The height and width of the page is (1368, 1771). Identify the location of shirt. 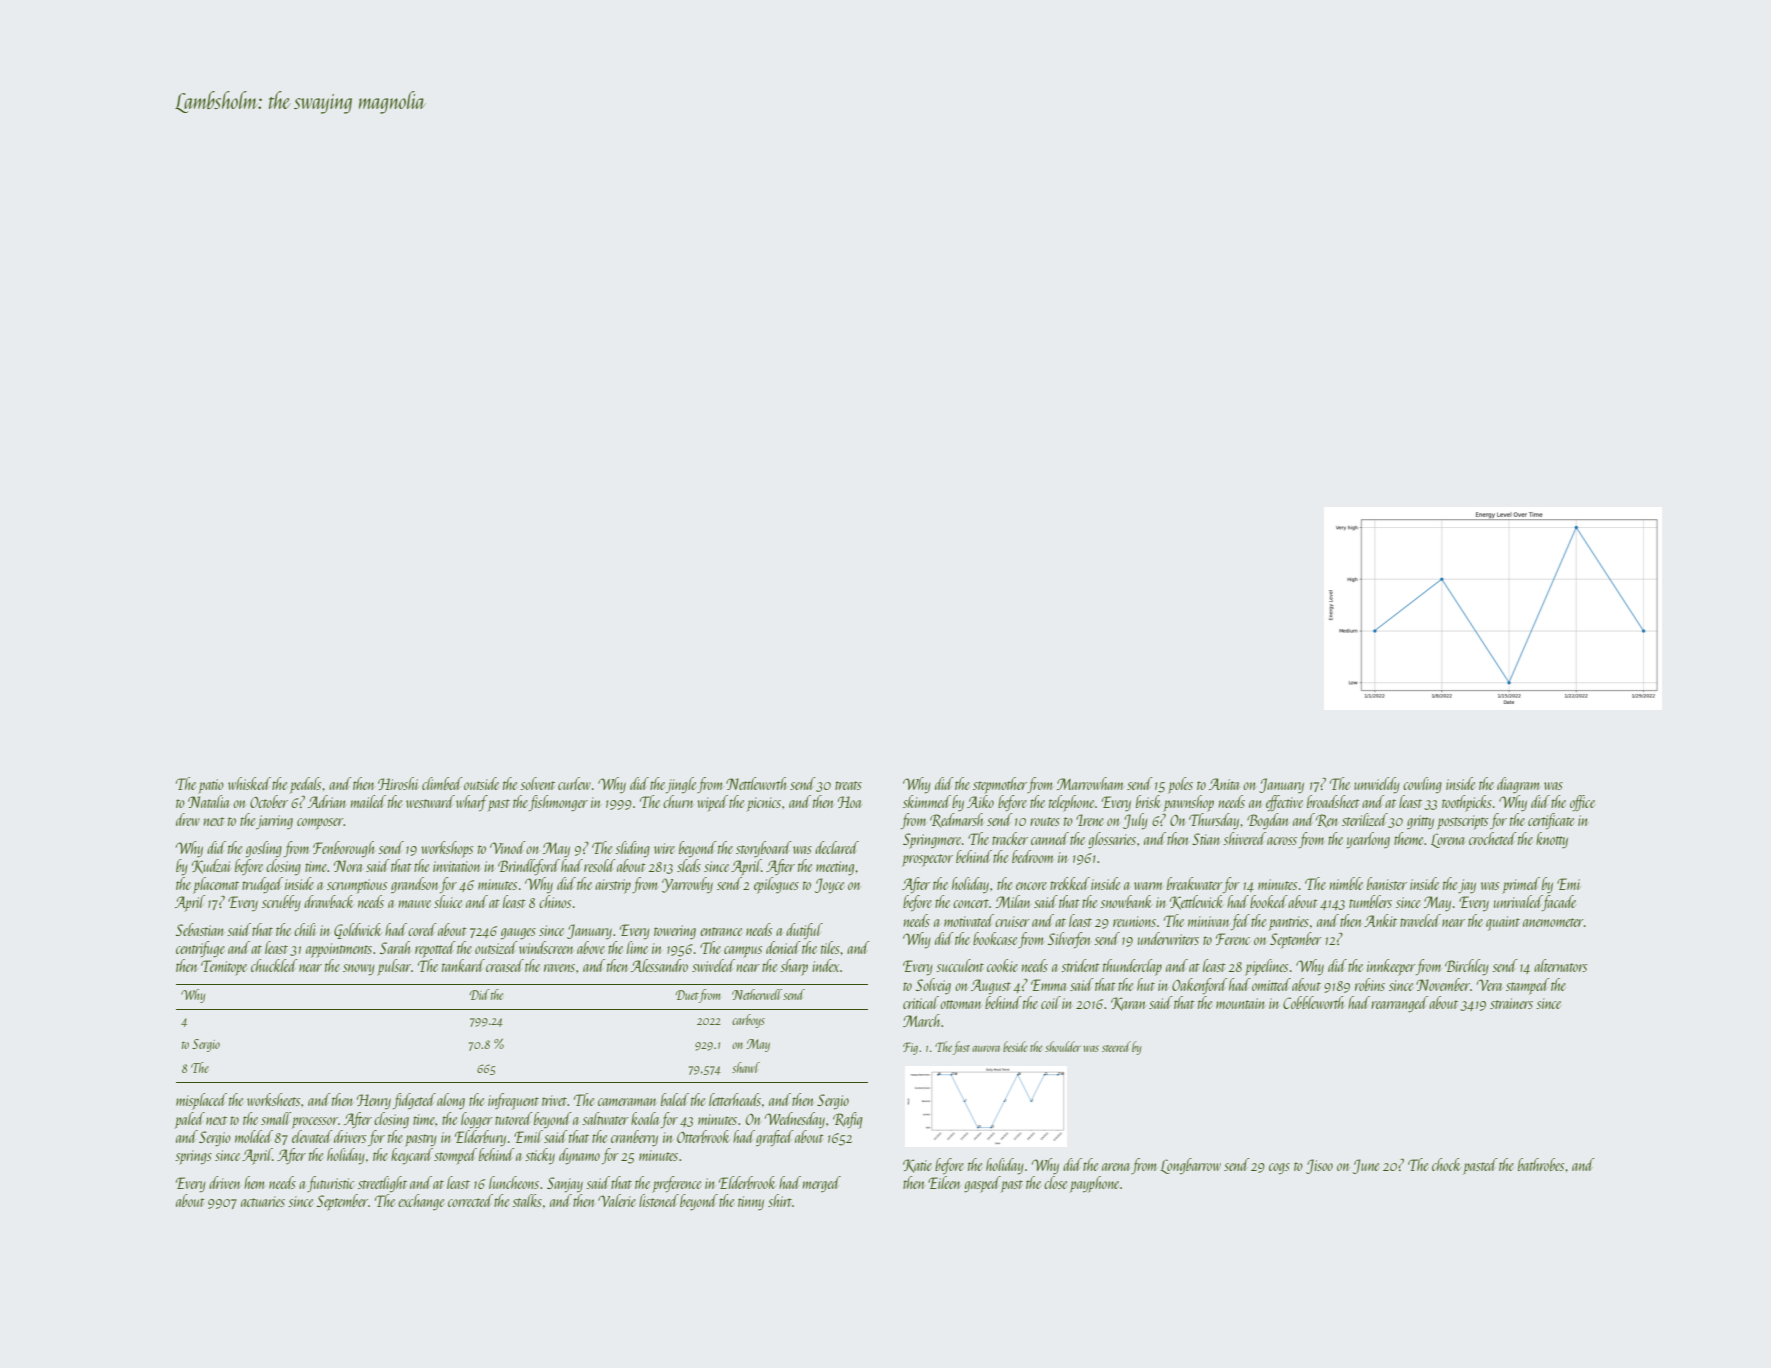
(780, 1200).
